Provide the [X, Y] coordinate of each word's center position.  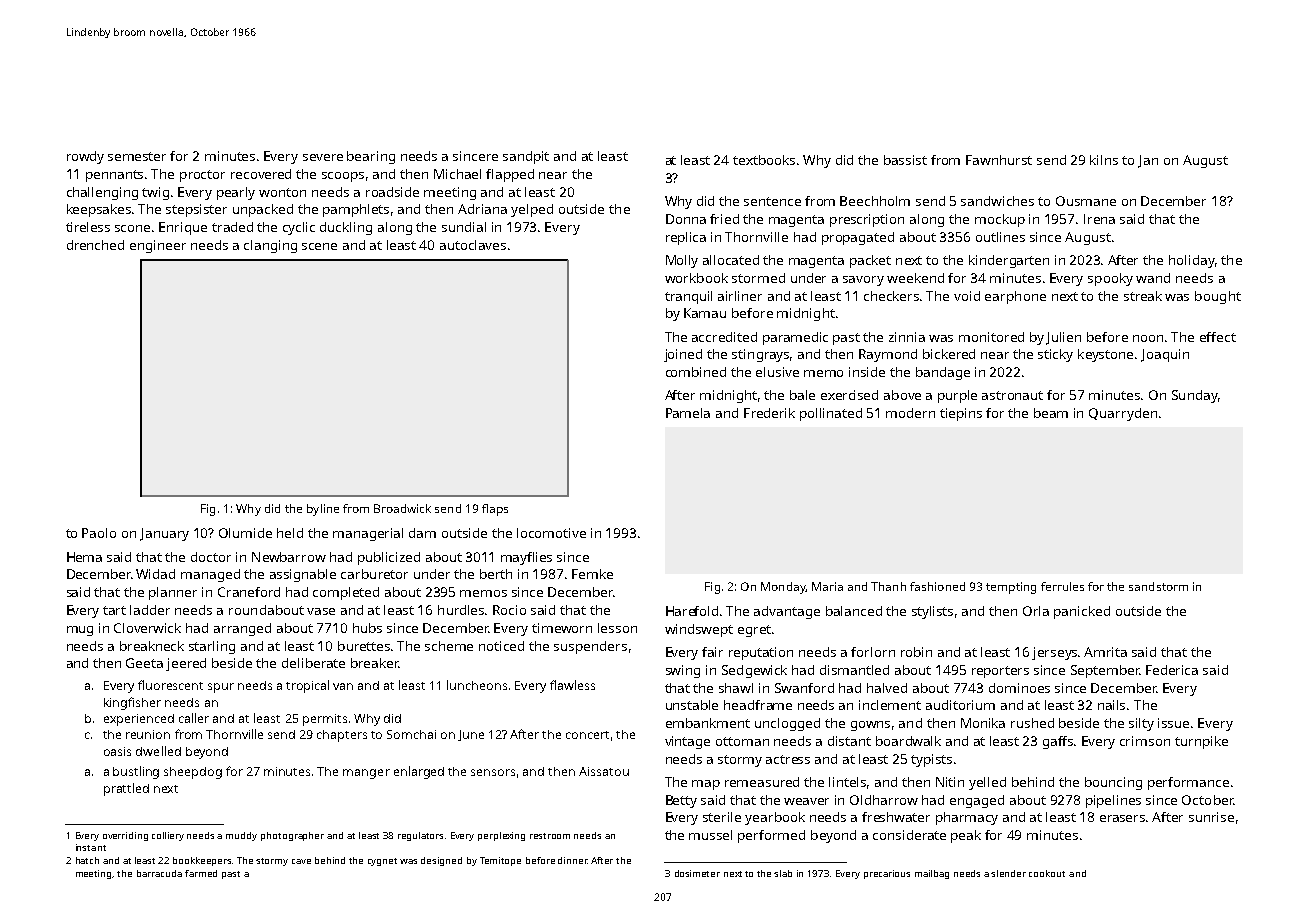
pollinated [831, 414]
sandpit [526, 157]
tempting [1011, 588]
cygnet [382, 862]
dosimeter [697, 873]
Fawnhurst [999, 160]
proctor [202, 176]
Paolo [99, 533]
